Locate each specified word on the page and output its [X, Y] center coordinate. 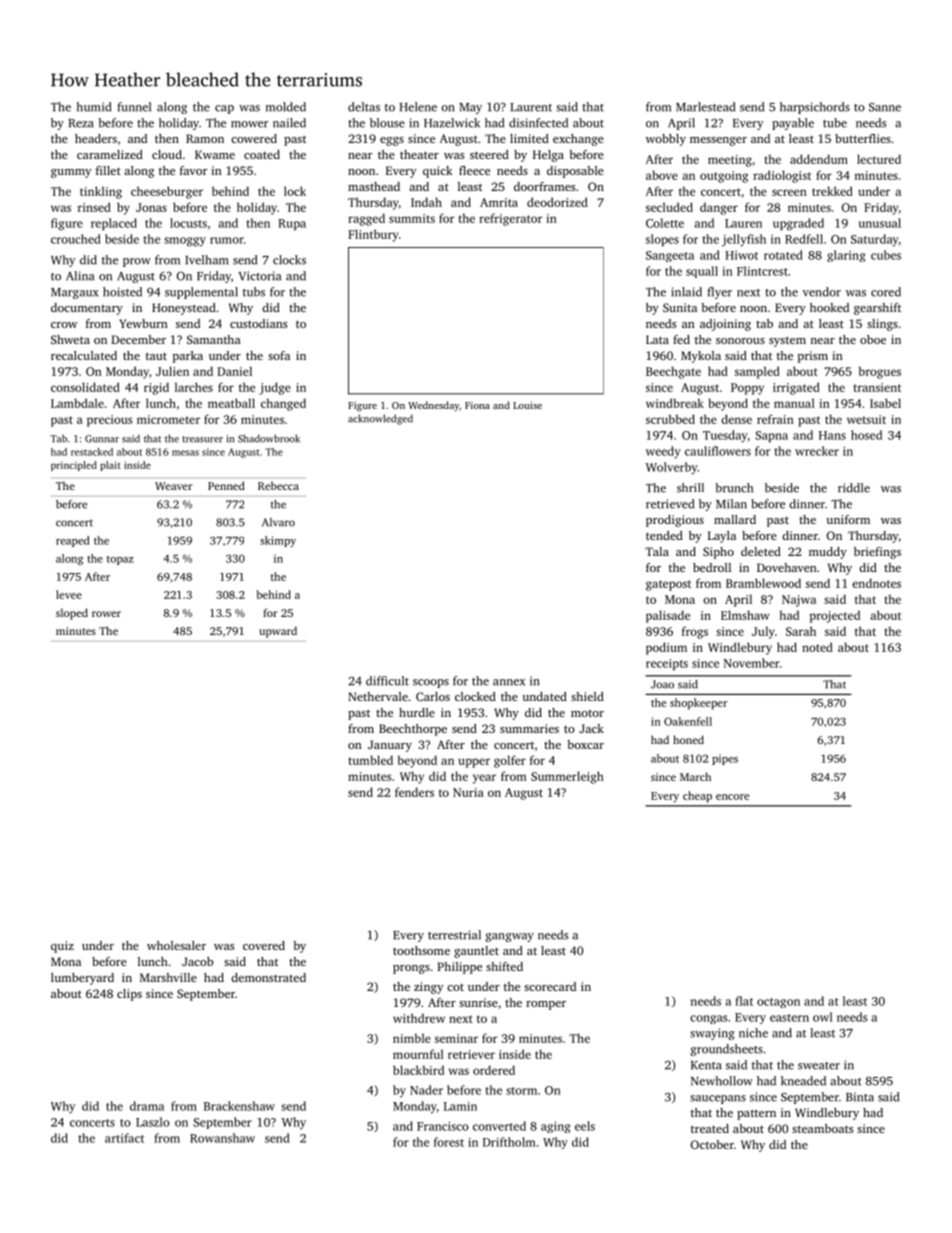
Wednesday [433, 406]
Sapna [771, 436]
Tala [657, 551]
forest [449, 1142]
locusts [188, 223]
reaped [73, 541]
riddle [854, 488]
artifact [124, 1138]
